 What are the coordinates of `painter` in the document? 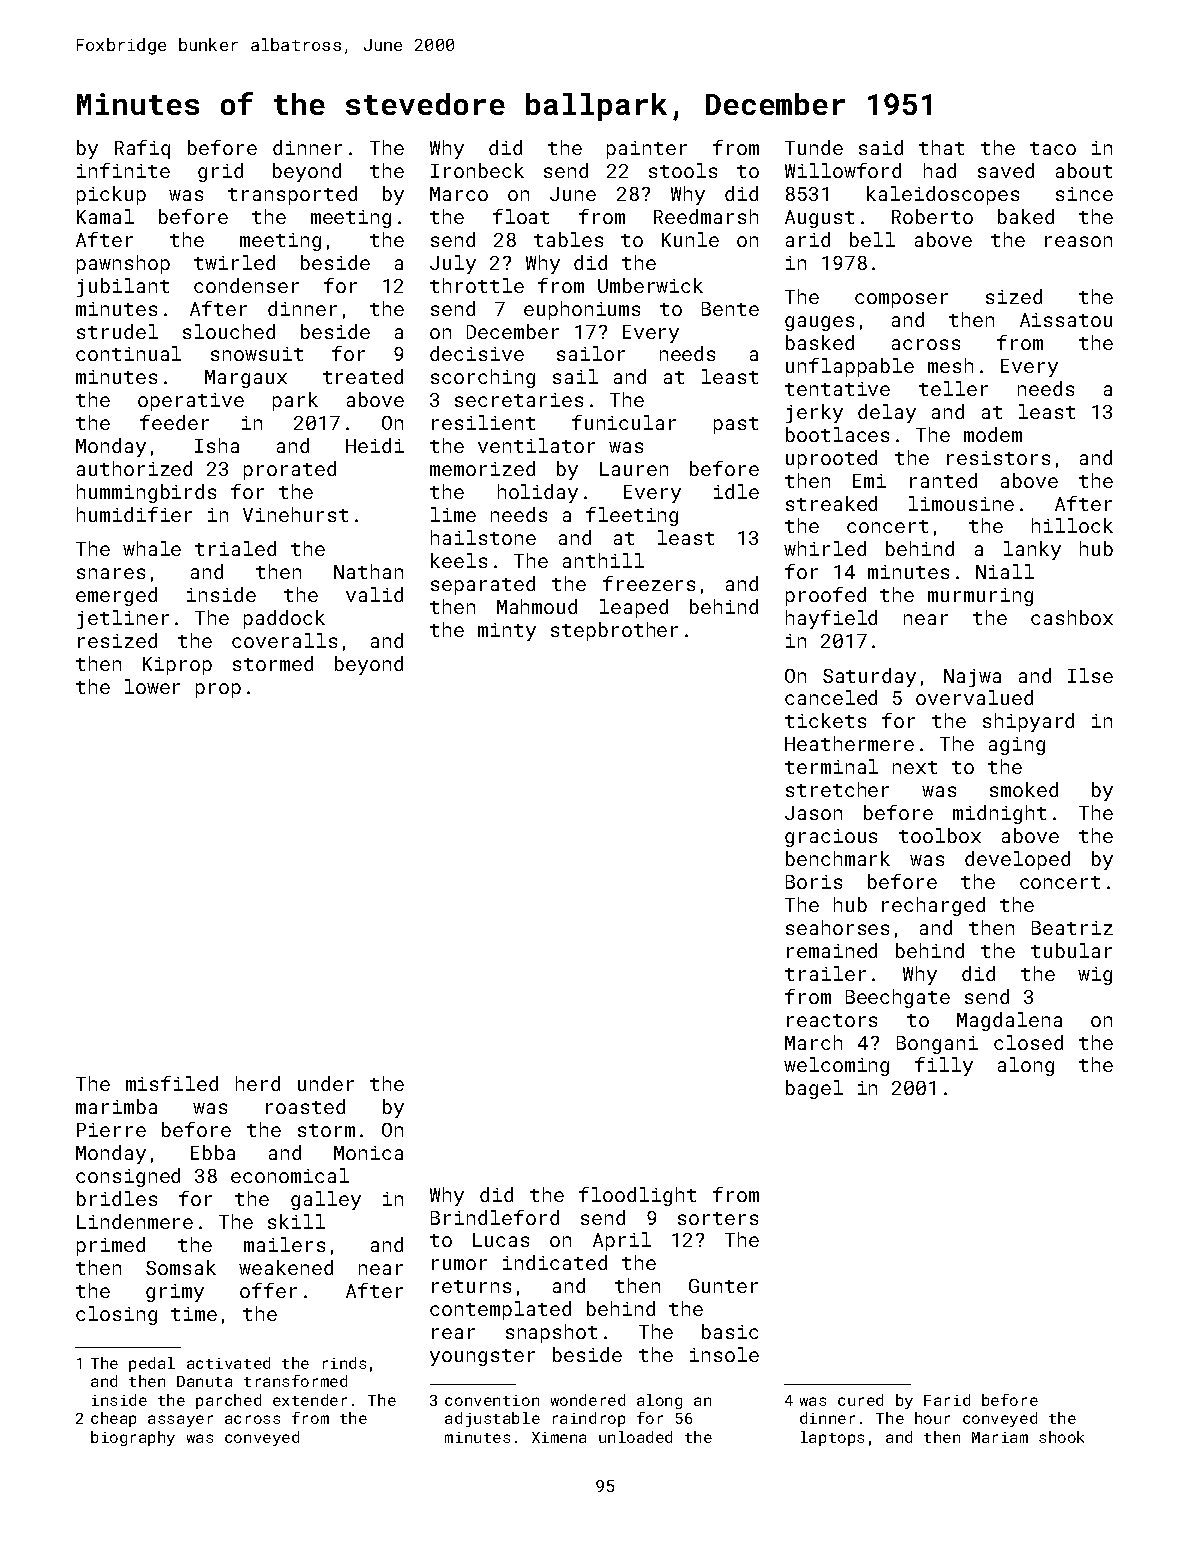 It's located at (647, 150).
